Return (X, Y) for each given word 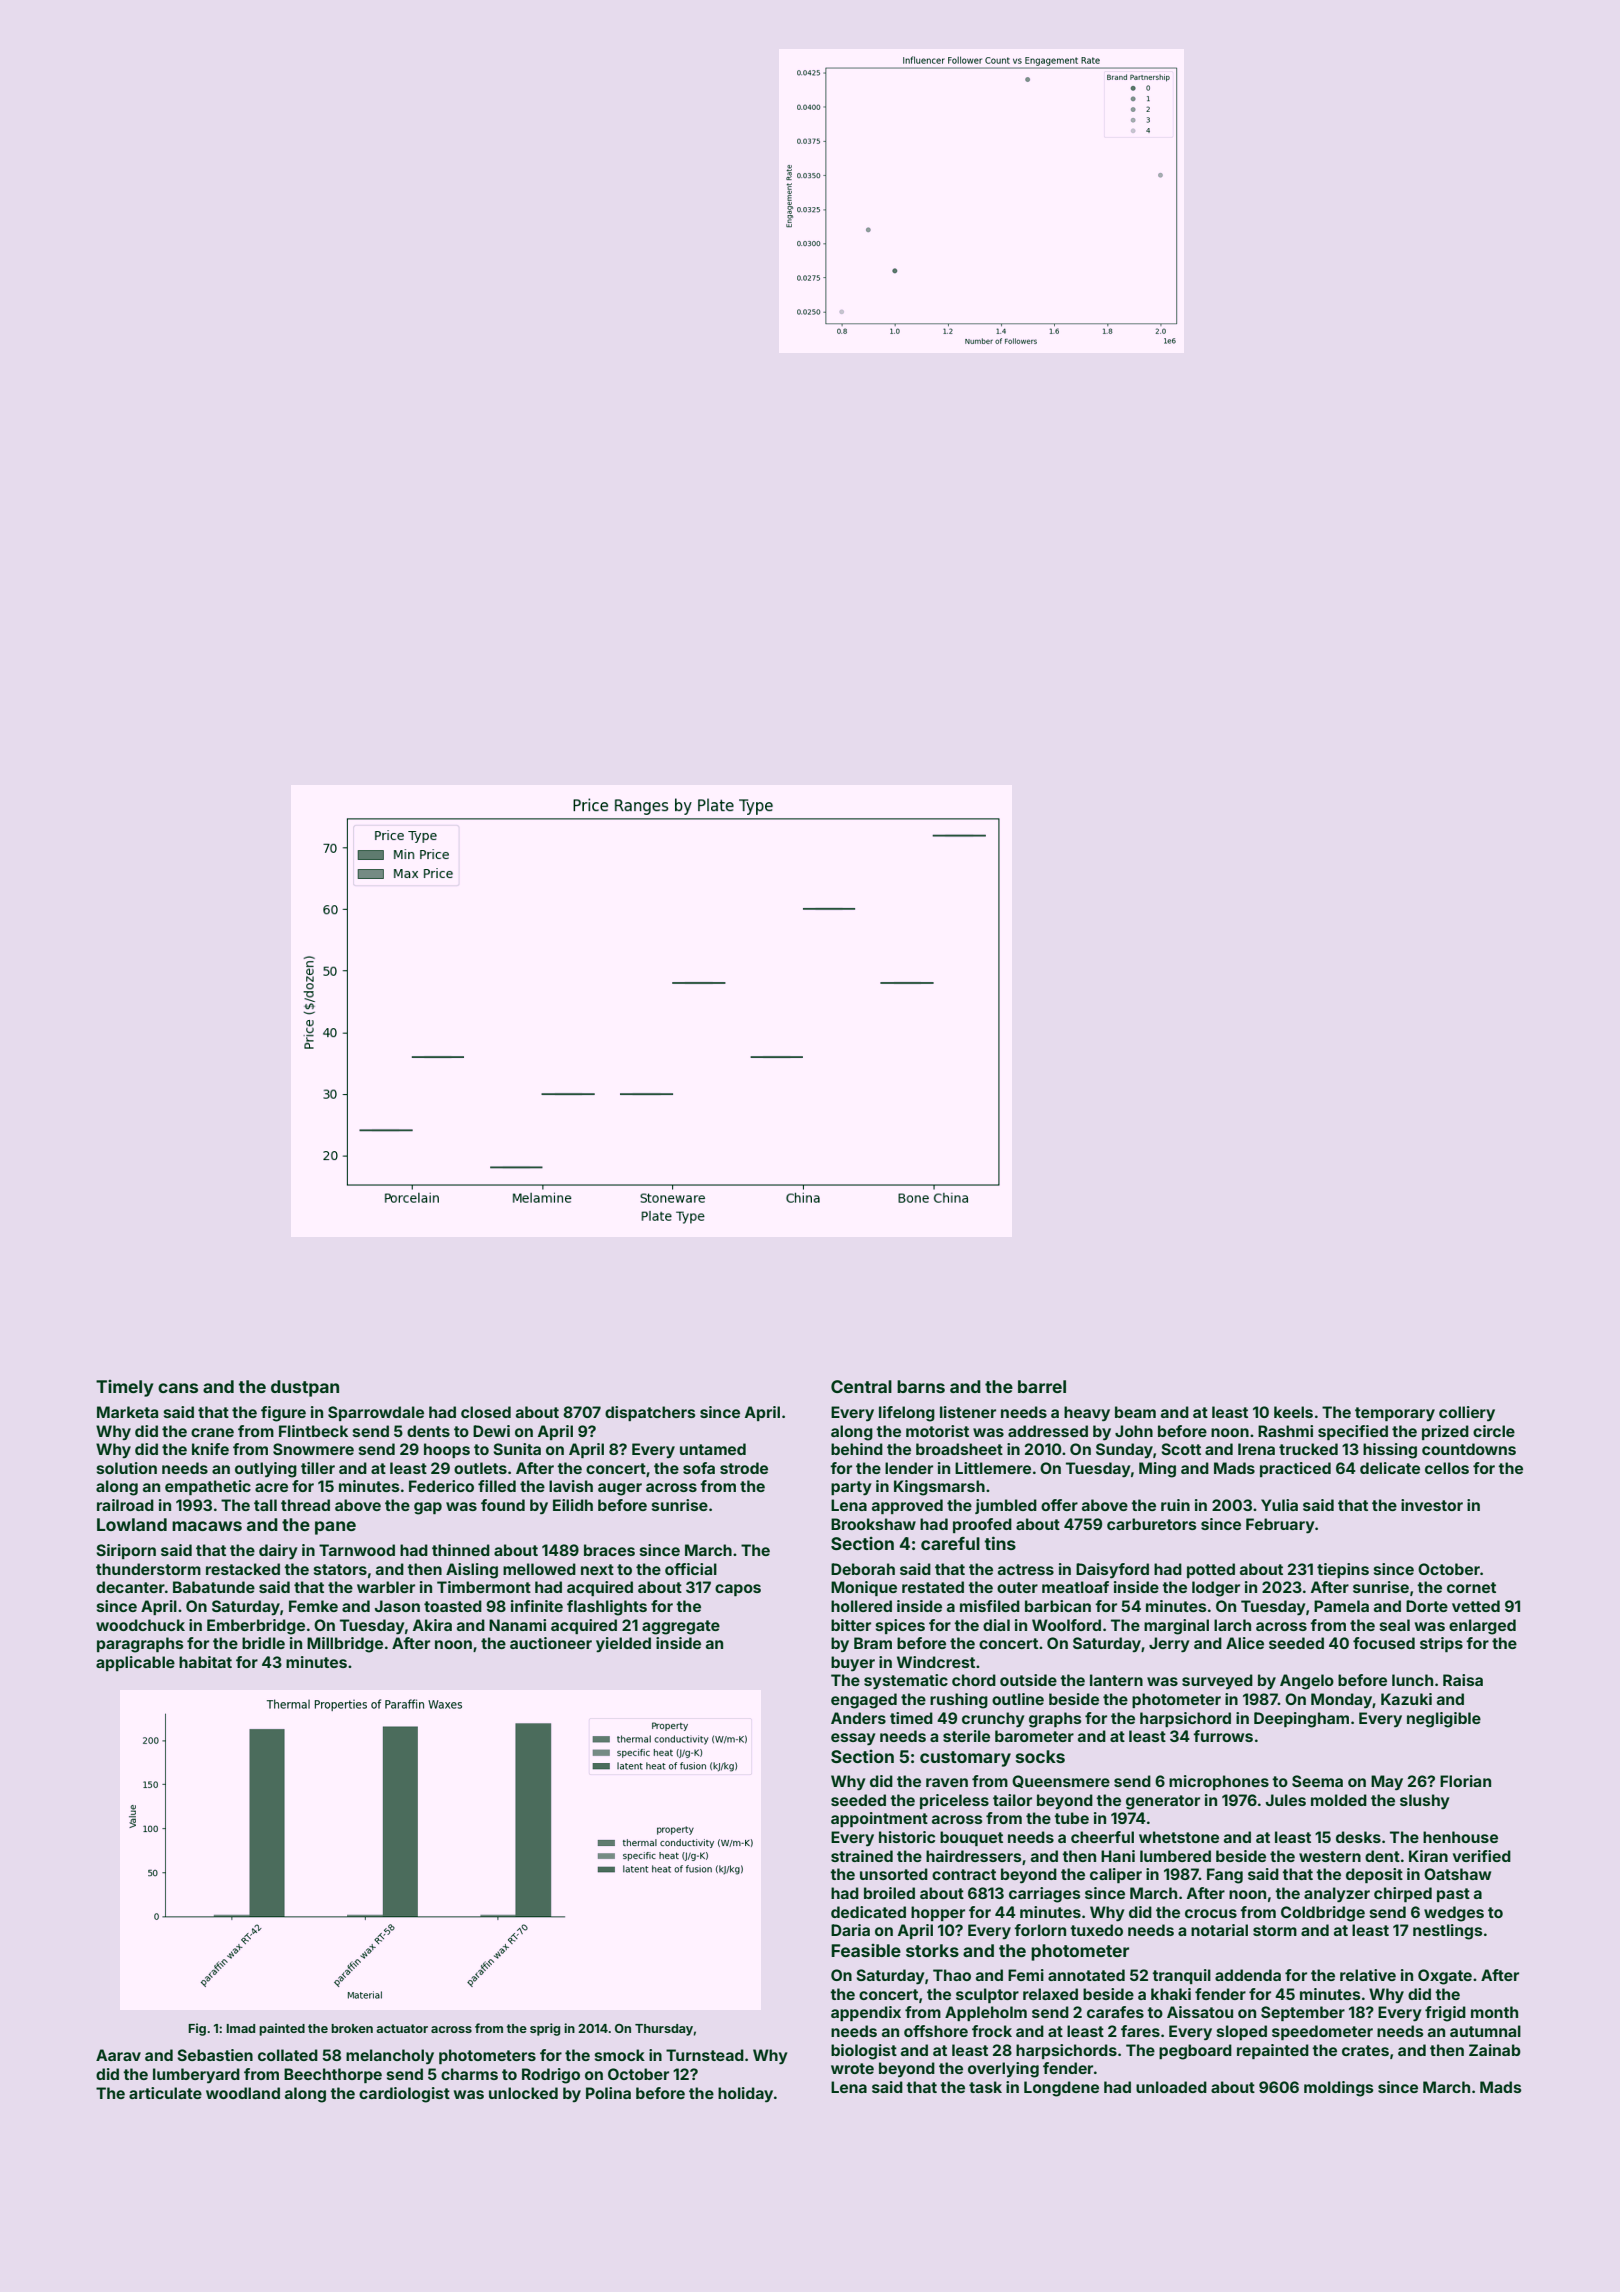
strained (862, 1856)
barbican (1058, 1606)
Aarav (118, 2055)
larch (1232, 1625)
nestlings (1448, 1932)
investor (1432, 1505)
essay (853, 1739)
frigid (1445, 2014)
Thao (952, 1975)
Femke (313, 1606)
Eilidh (573, 1505)
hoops (447, 1450)
